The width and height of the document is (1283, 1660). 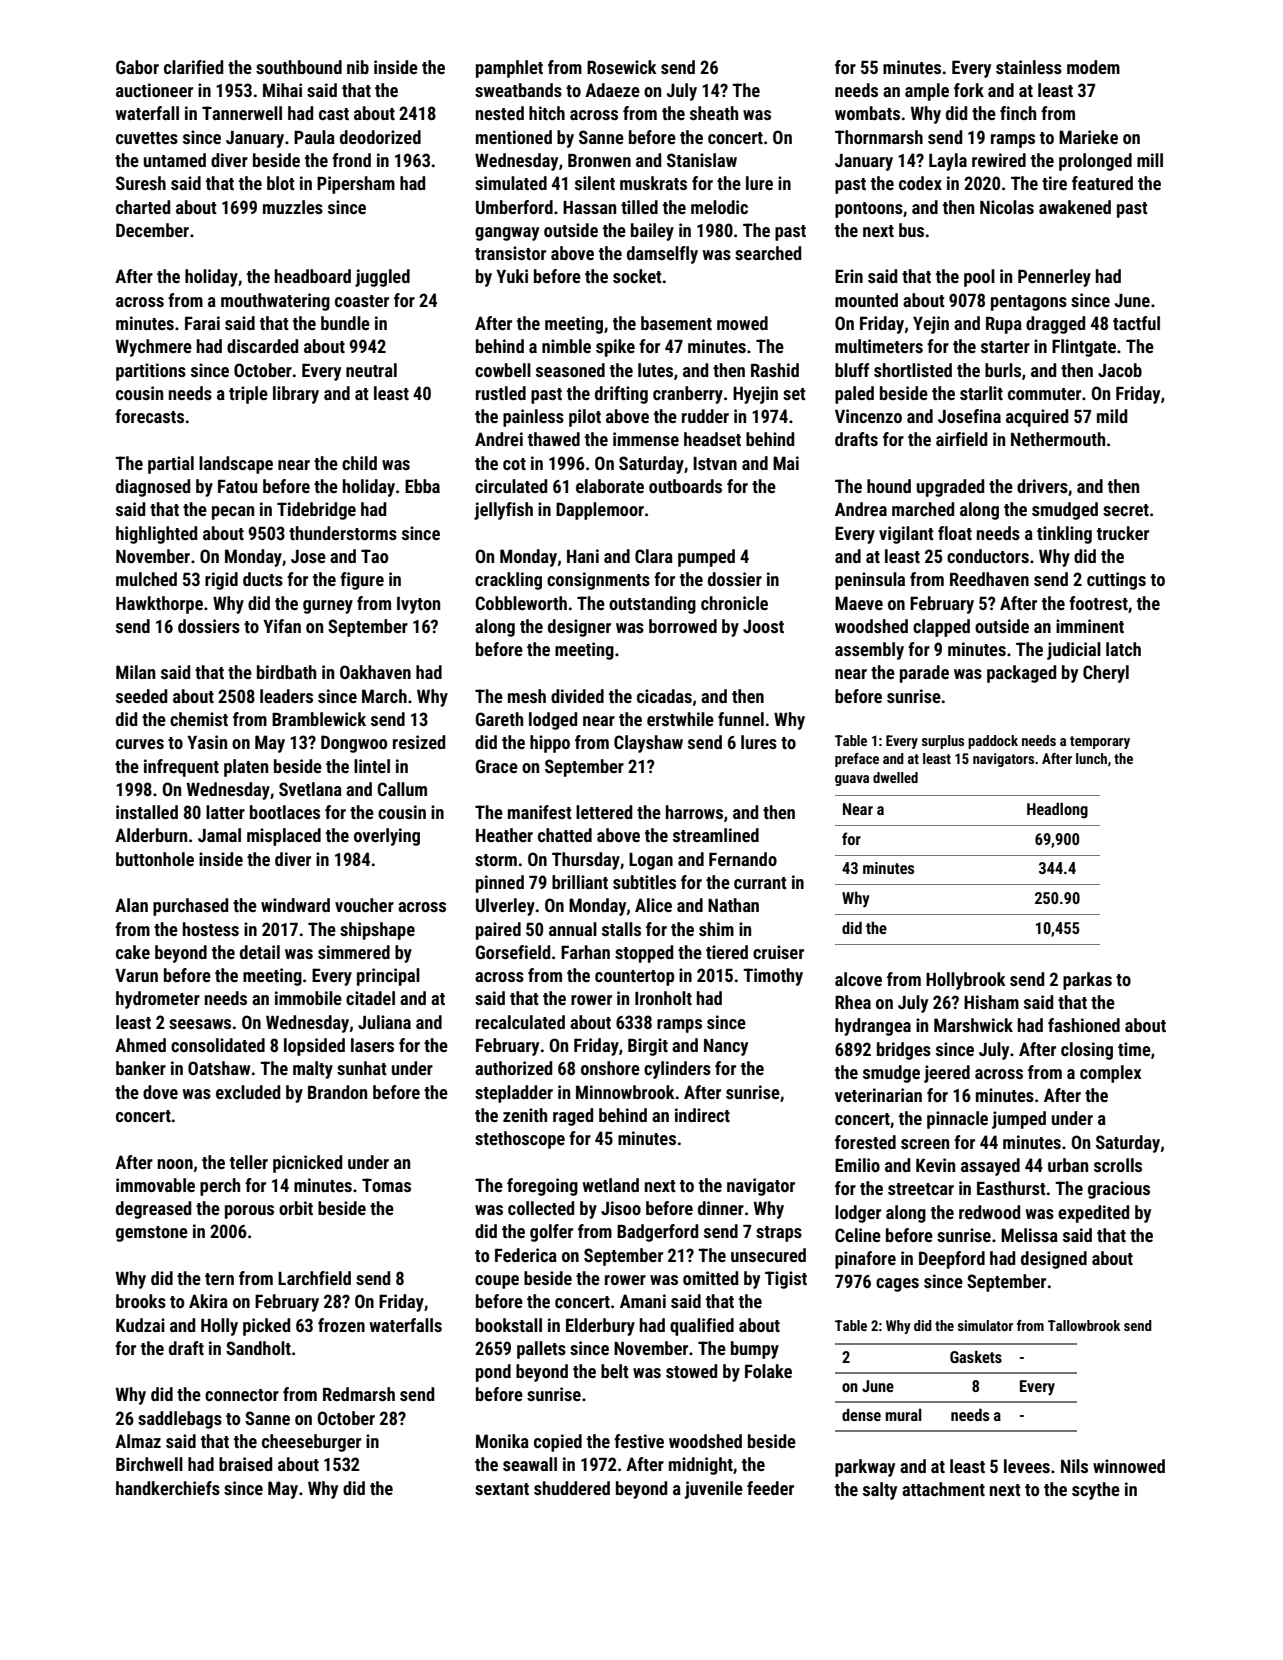 I want to click on Milan, so click(x=135, y=672).
